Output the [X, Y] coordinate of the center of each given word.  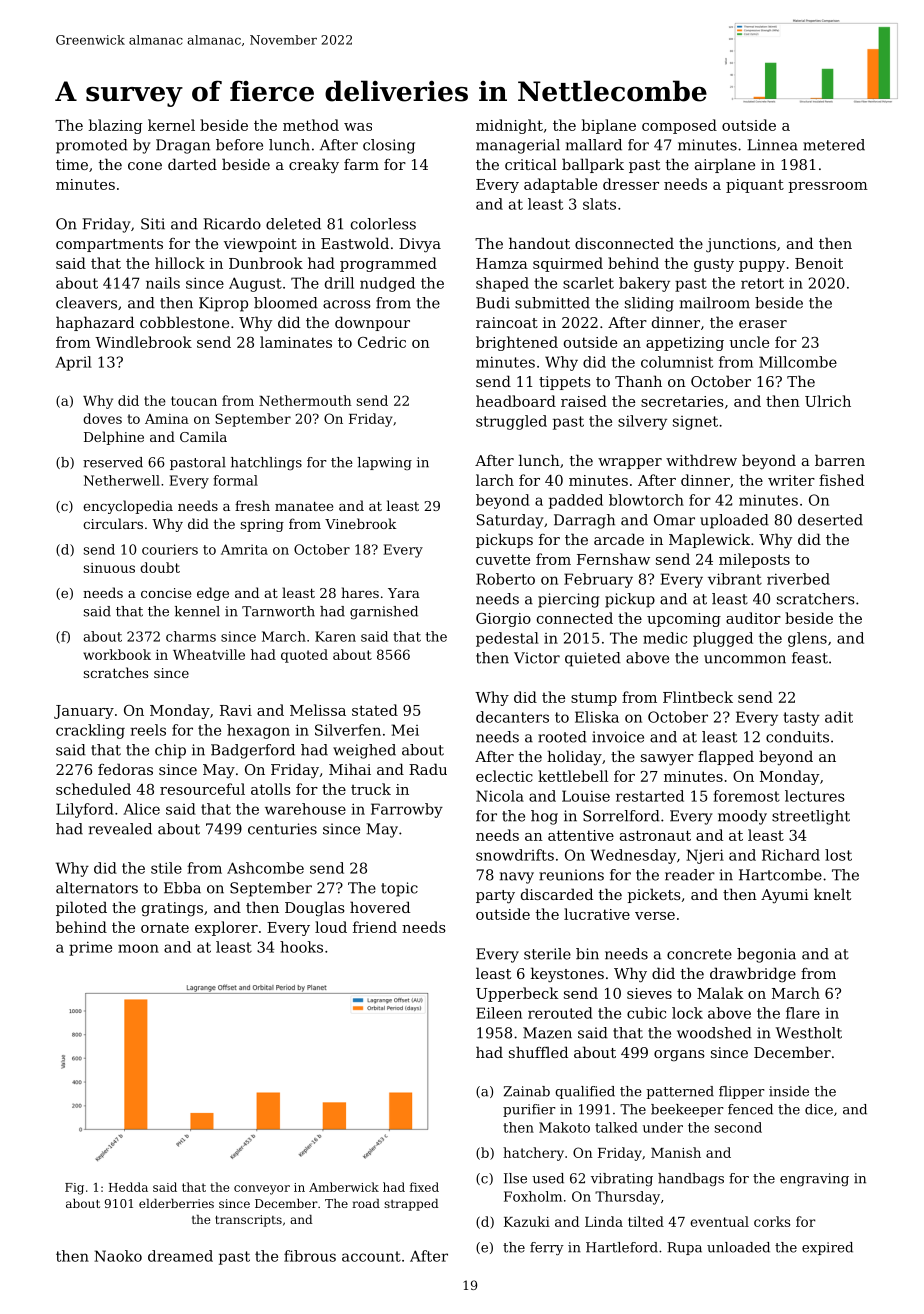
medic [665, 638]
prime [90, 948]
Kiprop [223, 304]
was [358, 127]
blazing [115, 126]
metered [834, 145]
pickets [654, 895]
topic [399, 889]
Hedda [128, 1187]
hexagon [258, 731]
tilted [646, 1221]
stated [375, 710]
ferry [547, 1249]
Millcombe [798, 362]
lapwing [385, 463]
